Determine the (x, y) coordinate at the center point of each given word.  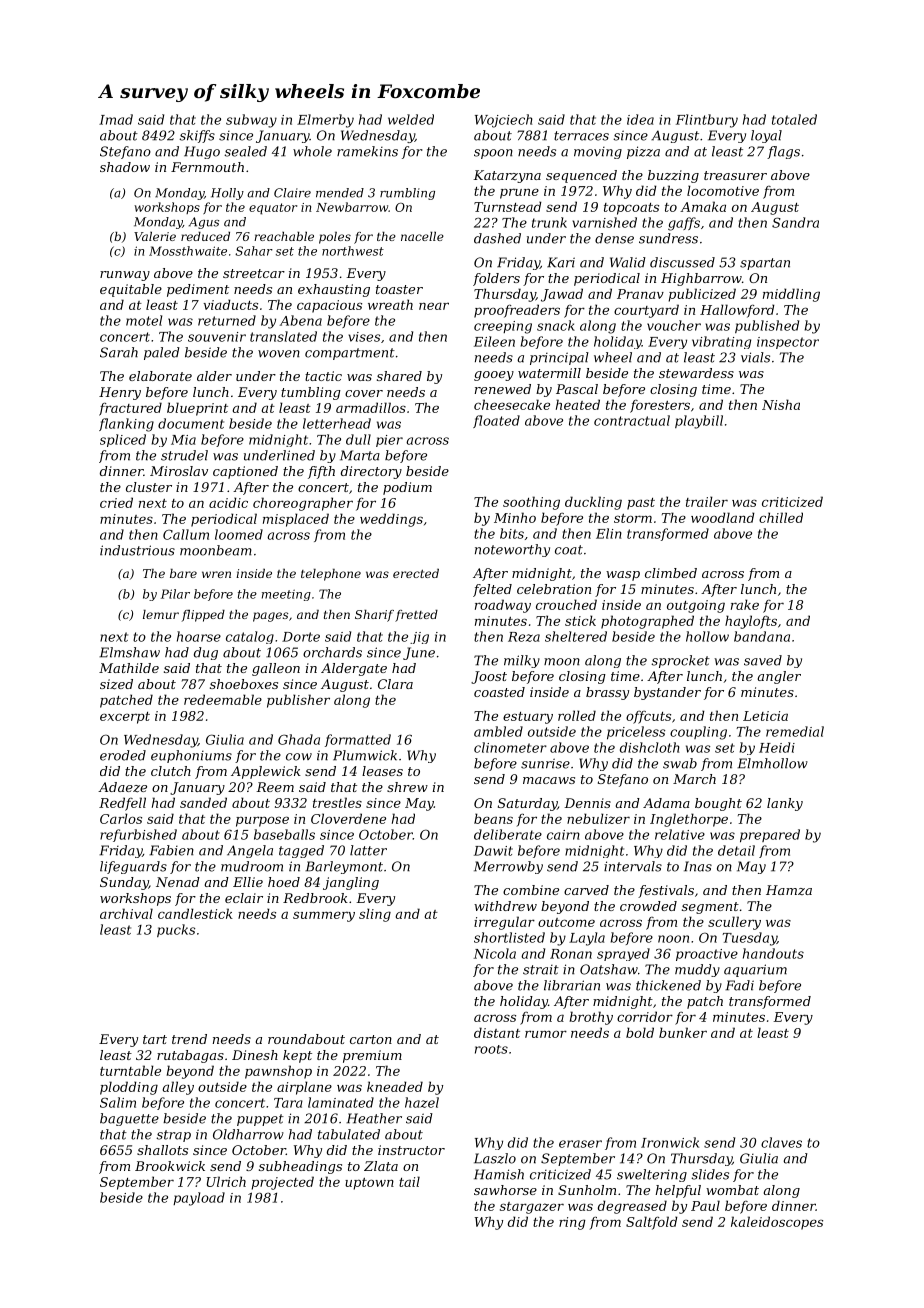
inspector (788, 343)
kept (297, 1056)
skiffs (197, 136)
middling (791, 295)
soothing (531, 503)
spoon (493, 154)
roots (491, 1049)
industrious (137, 550)
